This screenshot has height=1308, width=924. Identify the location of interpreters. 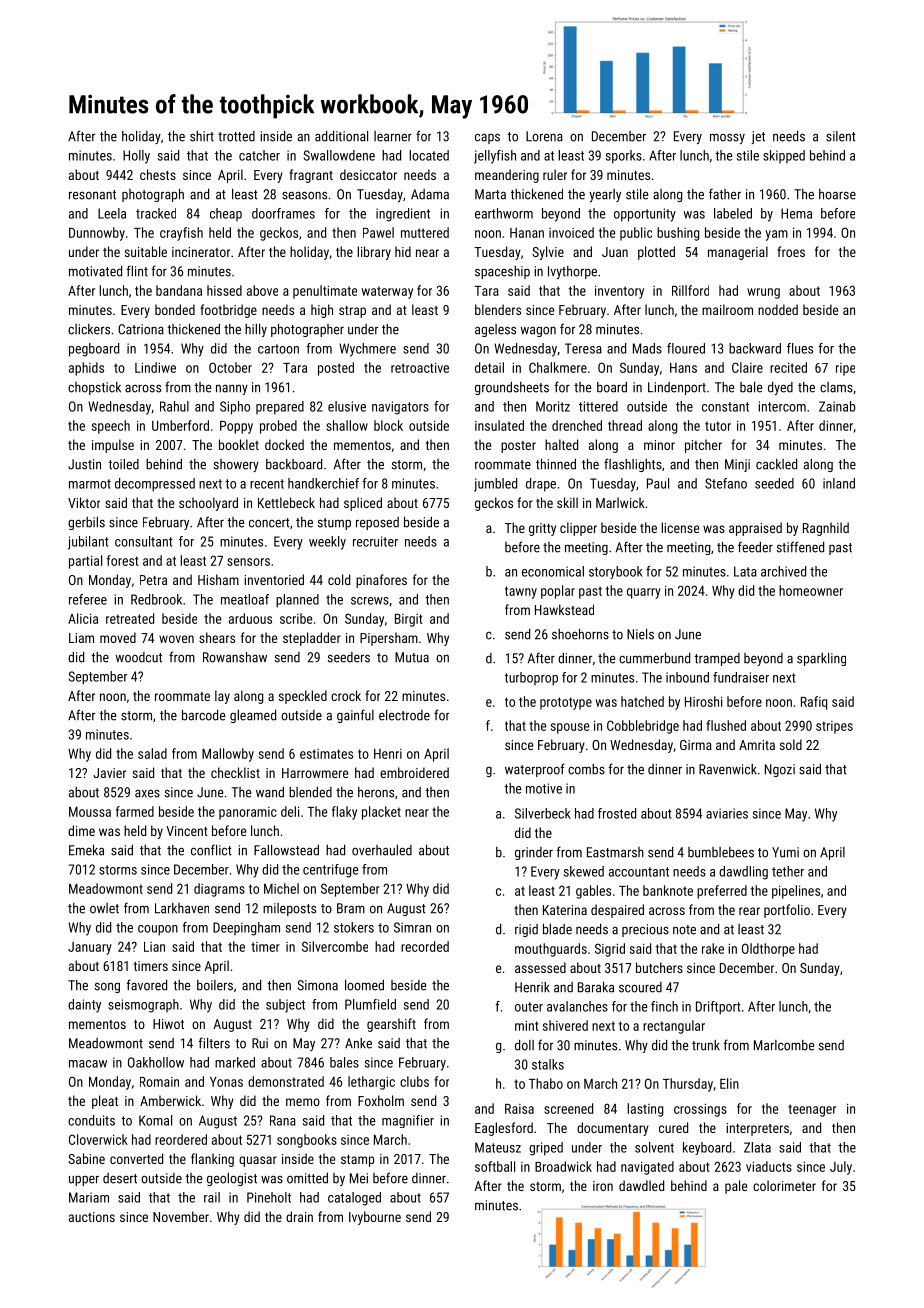
(757, 1129).
